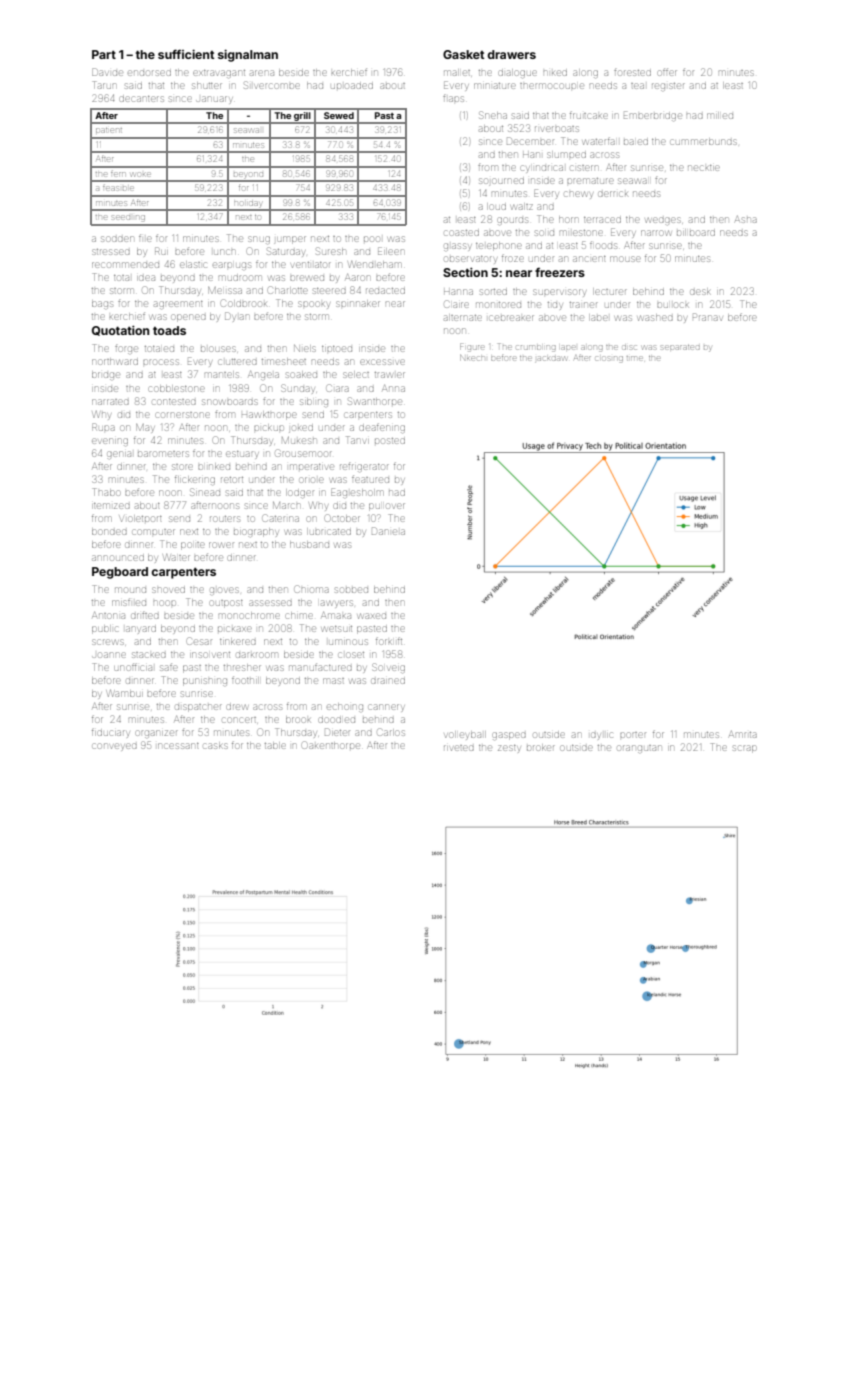  What do you see at coordinates (237, 707) in the document?
I see `drew` at bounding box center [237, 707].
